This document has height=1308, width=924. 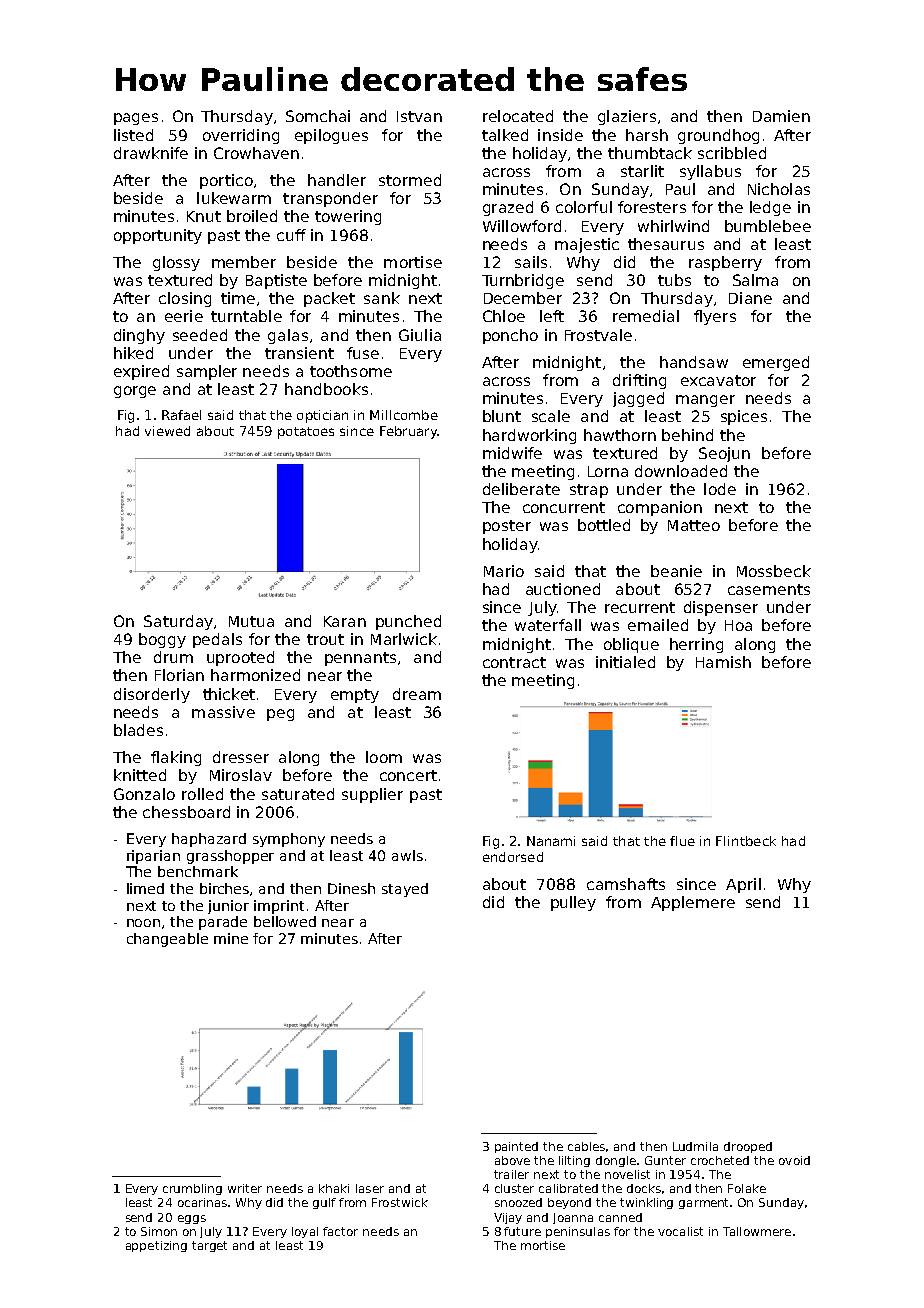 What do you see at coordinates (518, 116) in the document?
I see `relocated` at bounding box center [518, 116].
